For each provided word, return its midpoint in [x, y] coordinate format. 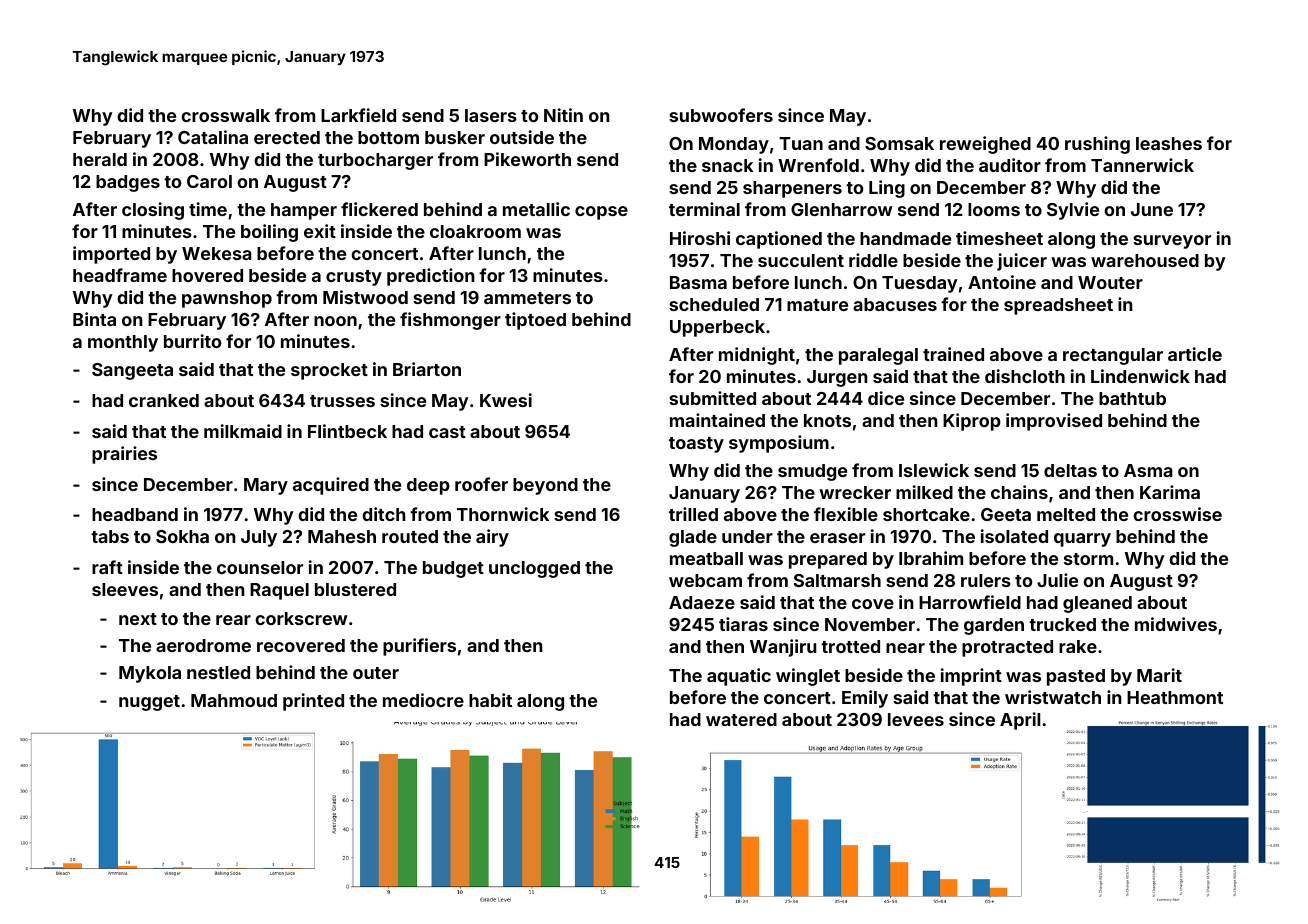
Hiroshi [700, 238]
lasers [491, 115]
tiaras [743, 624]
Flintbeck [347, 431]
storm [1088, 559]
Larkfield [358, 115]
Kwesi [506, 400]
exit [320, 231]
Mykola [150, 674]
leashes [1169, 143]
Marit [1159, 675]
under [747, 536]
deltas [1070, 470]
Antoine [1002, 282]
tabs [110, 536]
